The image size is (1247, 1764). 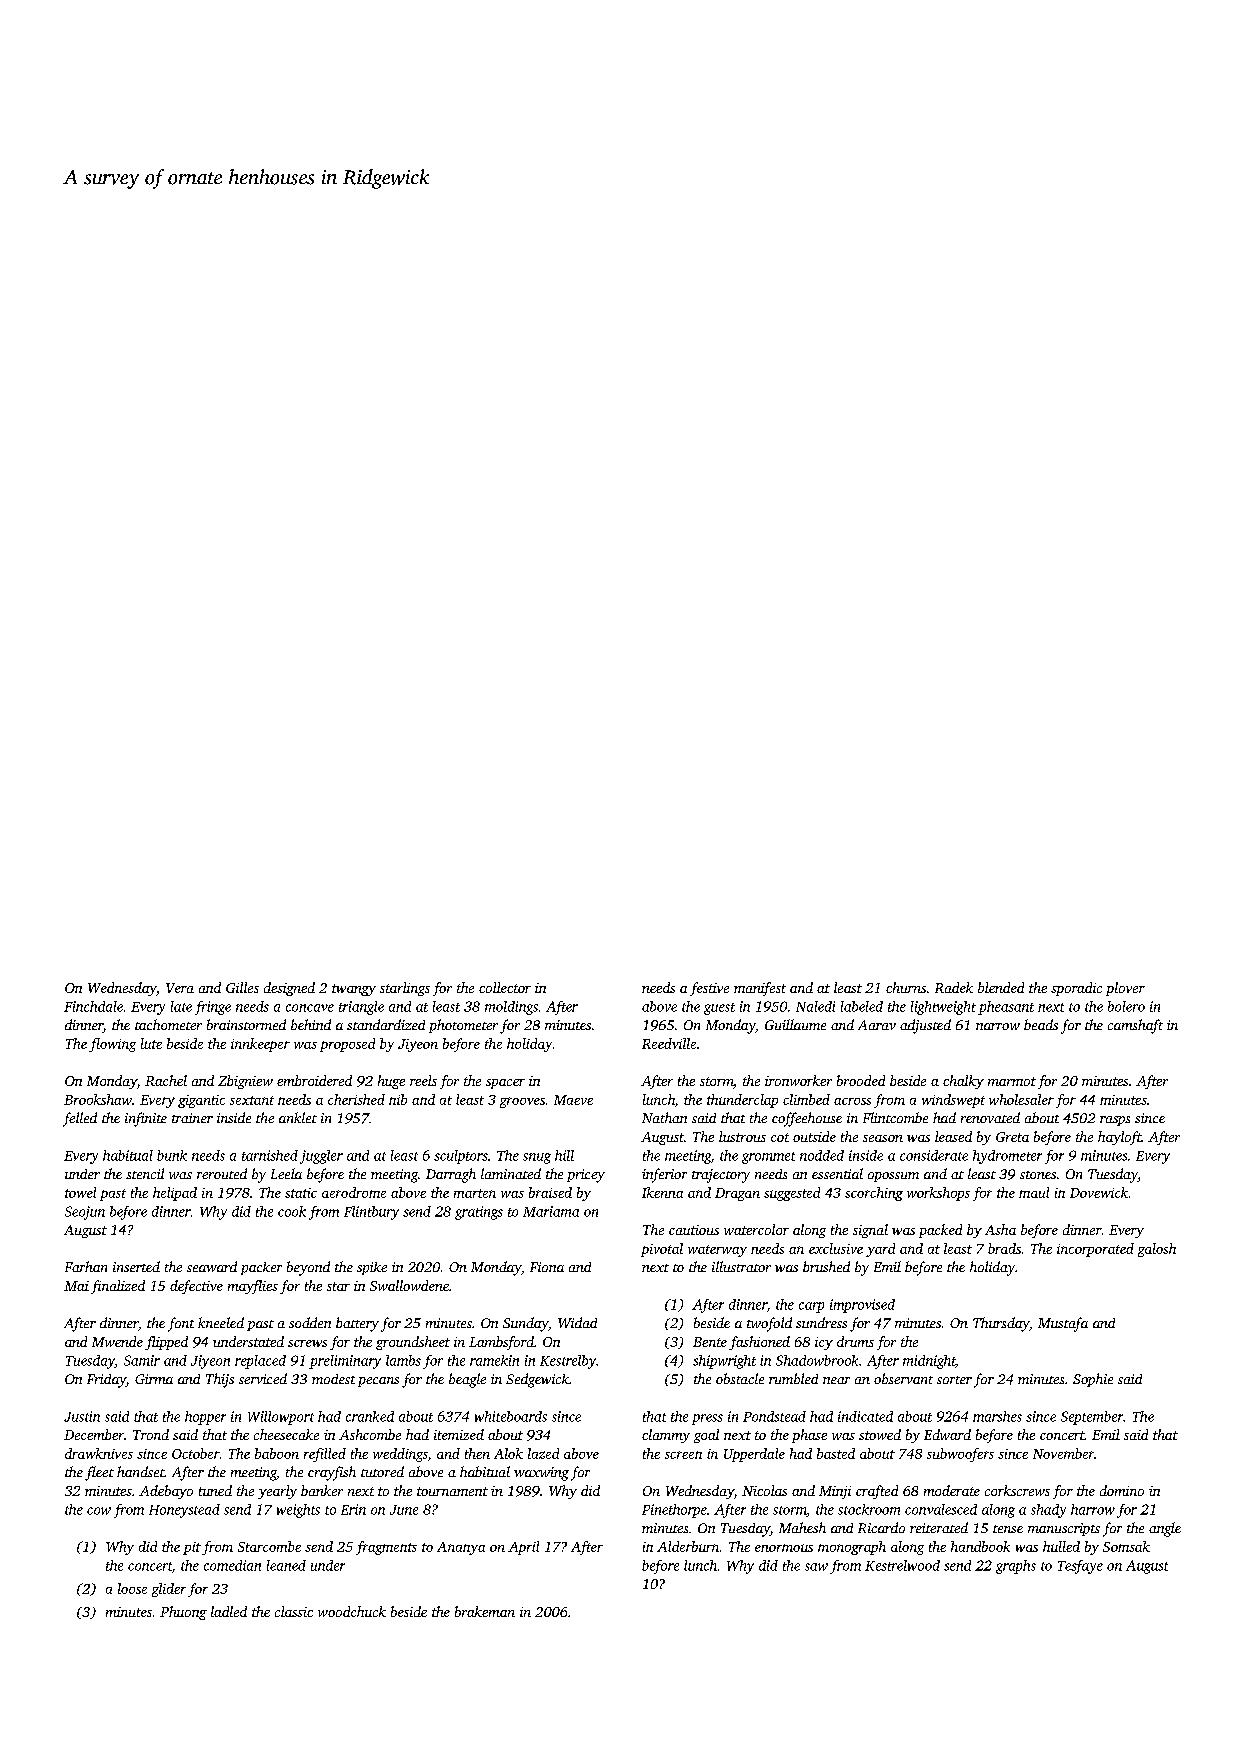 I want to click on saw, so click(x=816, y=1567).
